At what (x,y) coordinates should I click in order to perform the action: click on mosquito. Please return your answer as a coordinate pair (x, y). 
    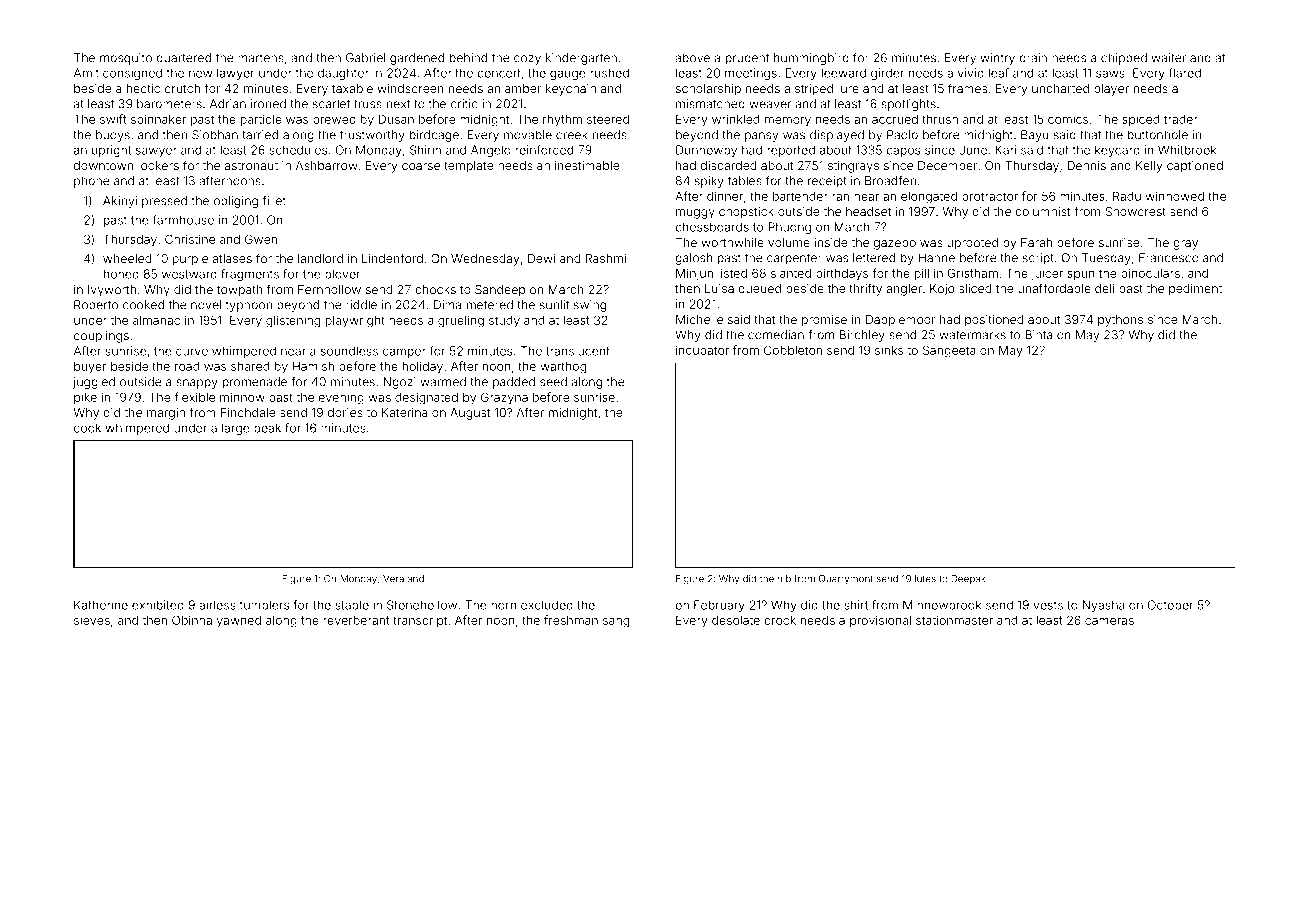
    Looking at the image, I should click on (126, 59).
